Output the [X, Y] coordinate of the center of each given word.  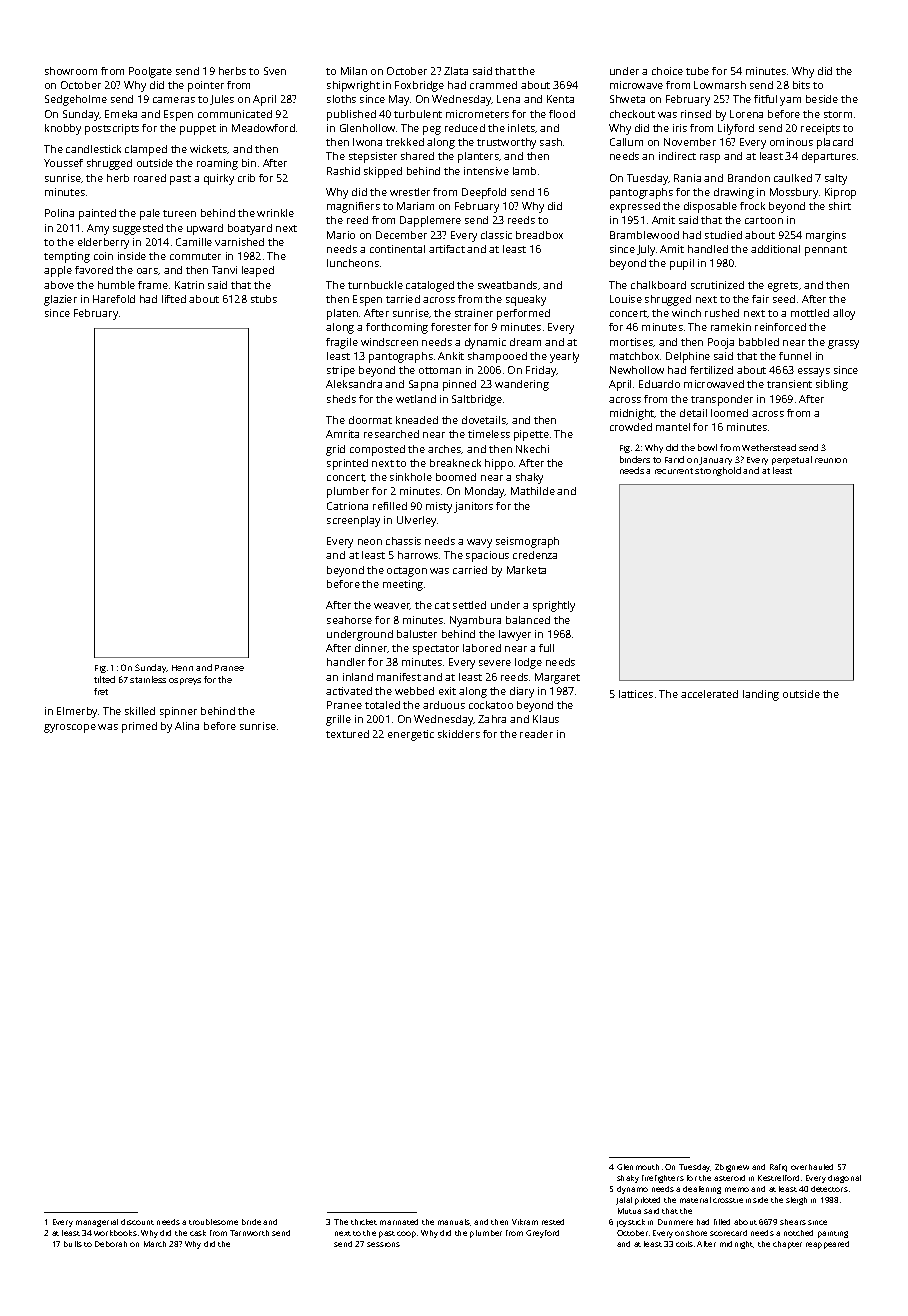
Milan [354, 71]
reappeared [827, 1245]
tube [697, 71]
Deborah [111, 1244]
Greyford [542, 1234]
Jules [222, 100]
